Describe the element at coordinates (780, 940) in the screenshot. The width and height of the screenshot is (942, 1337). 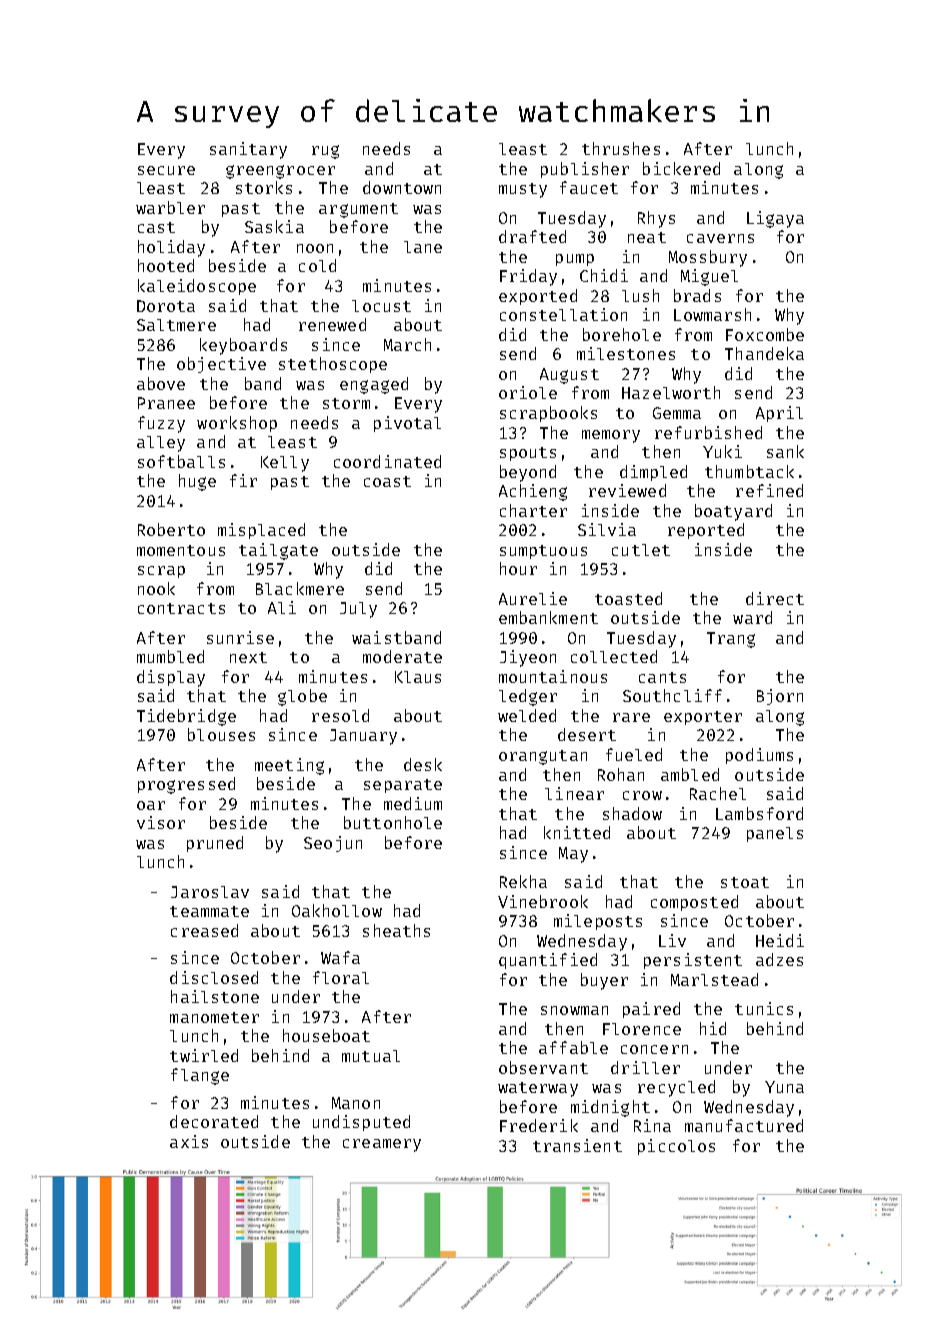
I see `Heidi` at that location.
